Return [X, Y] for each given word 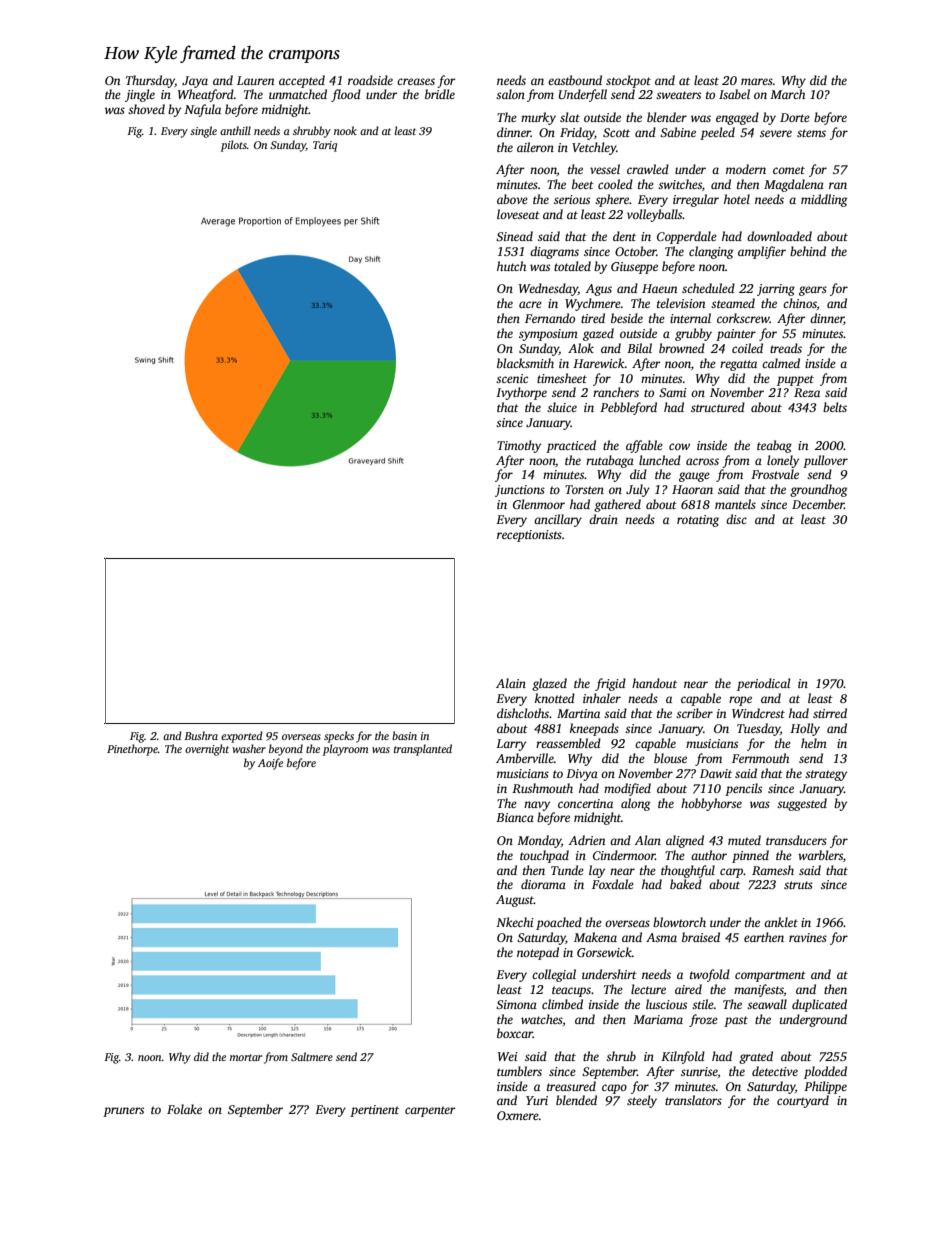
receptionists [529, 536]
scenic [512, 378]
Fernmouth [760, 758]
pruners [123, 1112]
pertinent [374, 1111]
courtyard [803, 1101]
